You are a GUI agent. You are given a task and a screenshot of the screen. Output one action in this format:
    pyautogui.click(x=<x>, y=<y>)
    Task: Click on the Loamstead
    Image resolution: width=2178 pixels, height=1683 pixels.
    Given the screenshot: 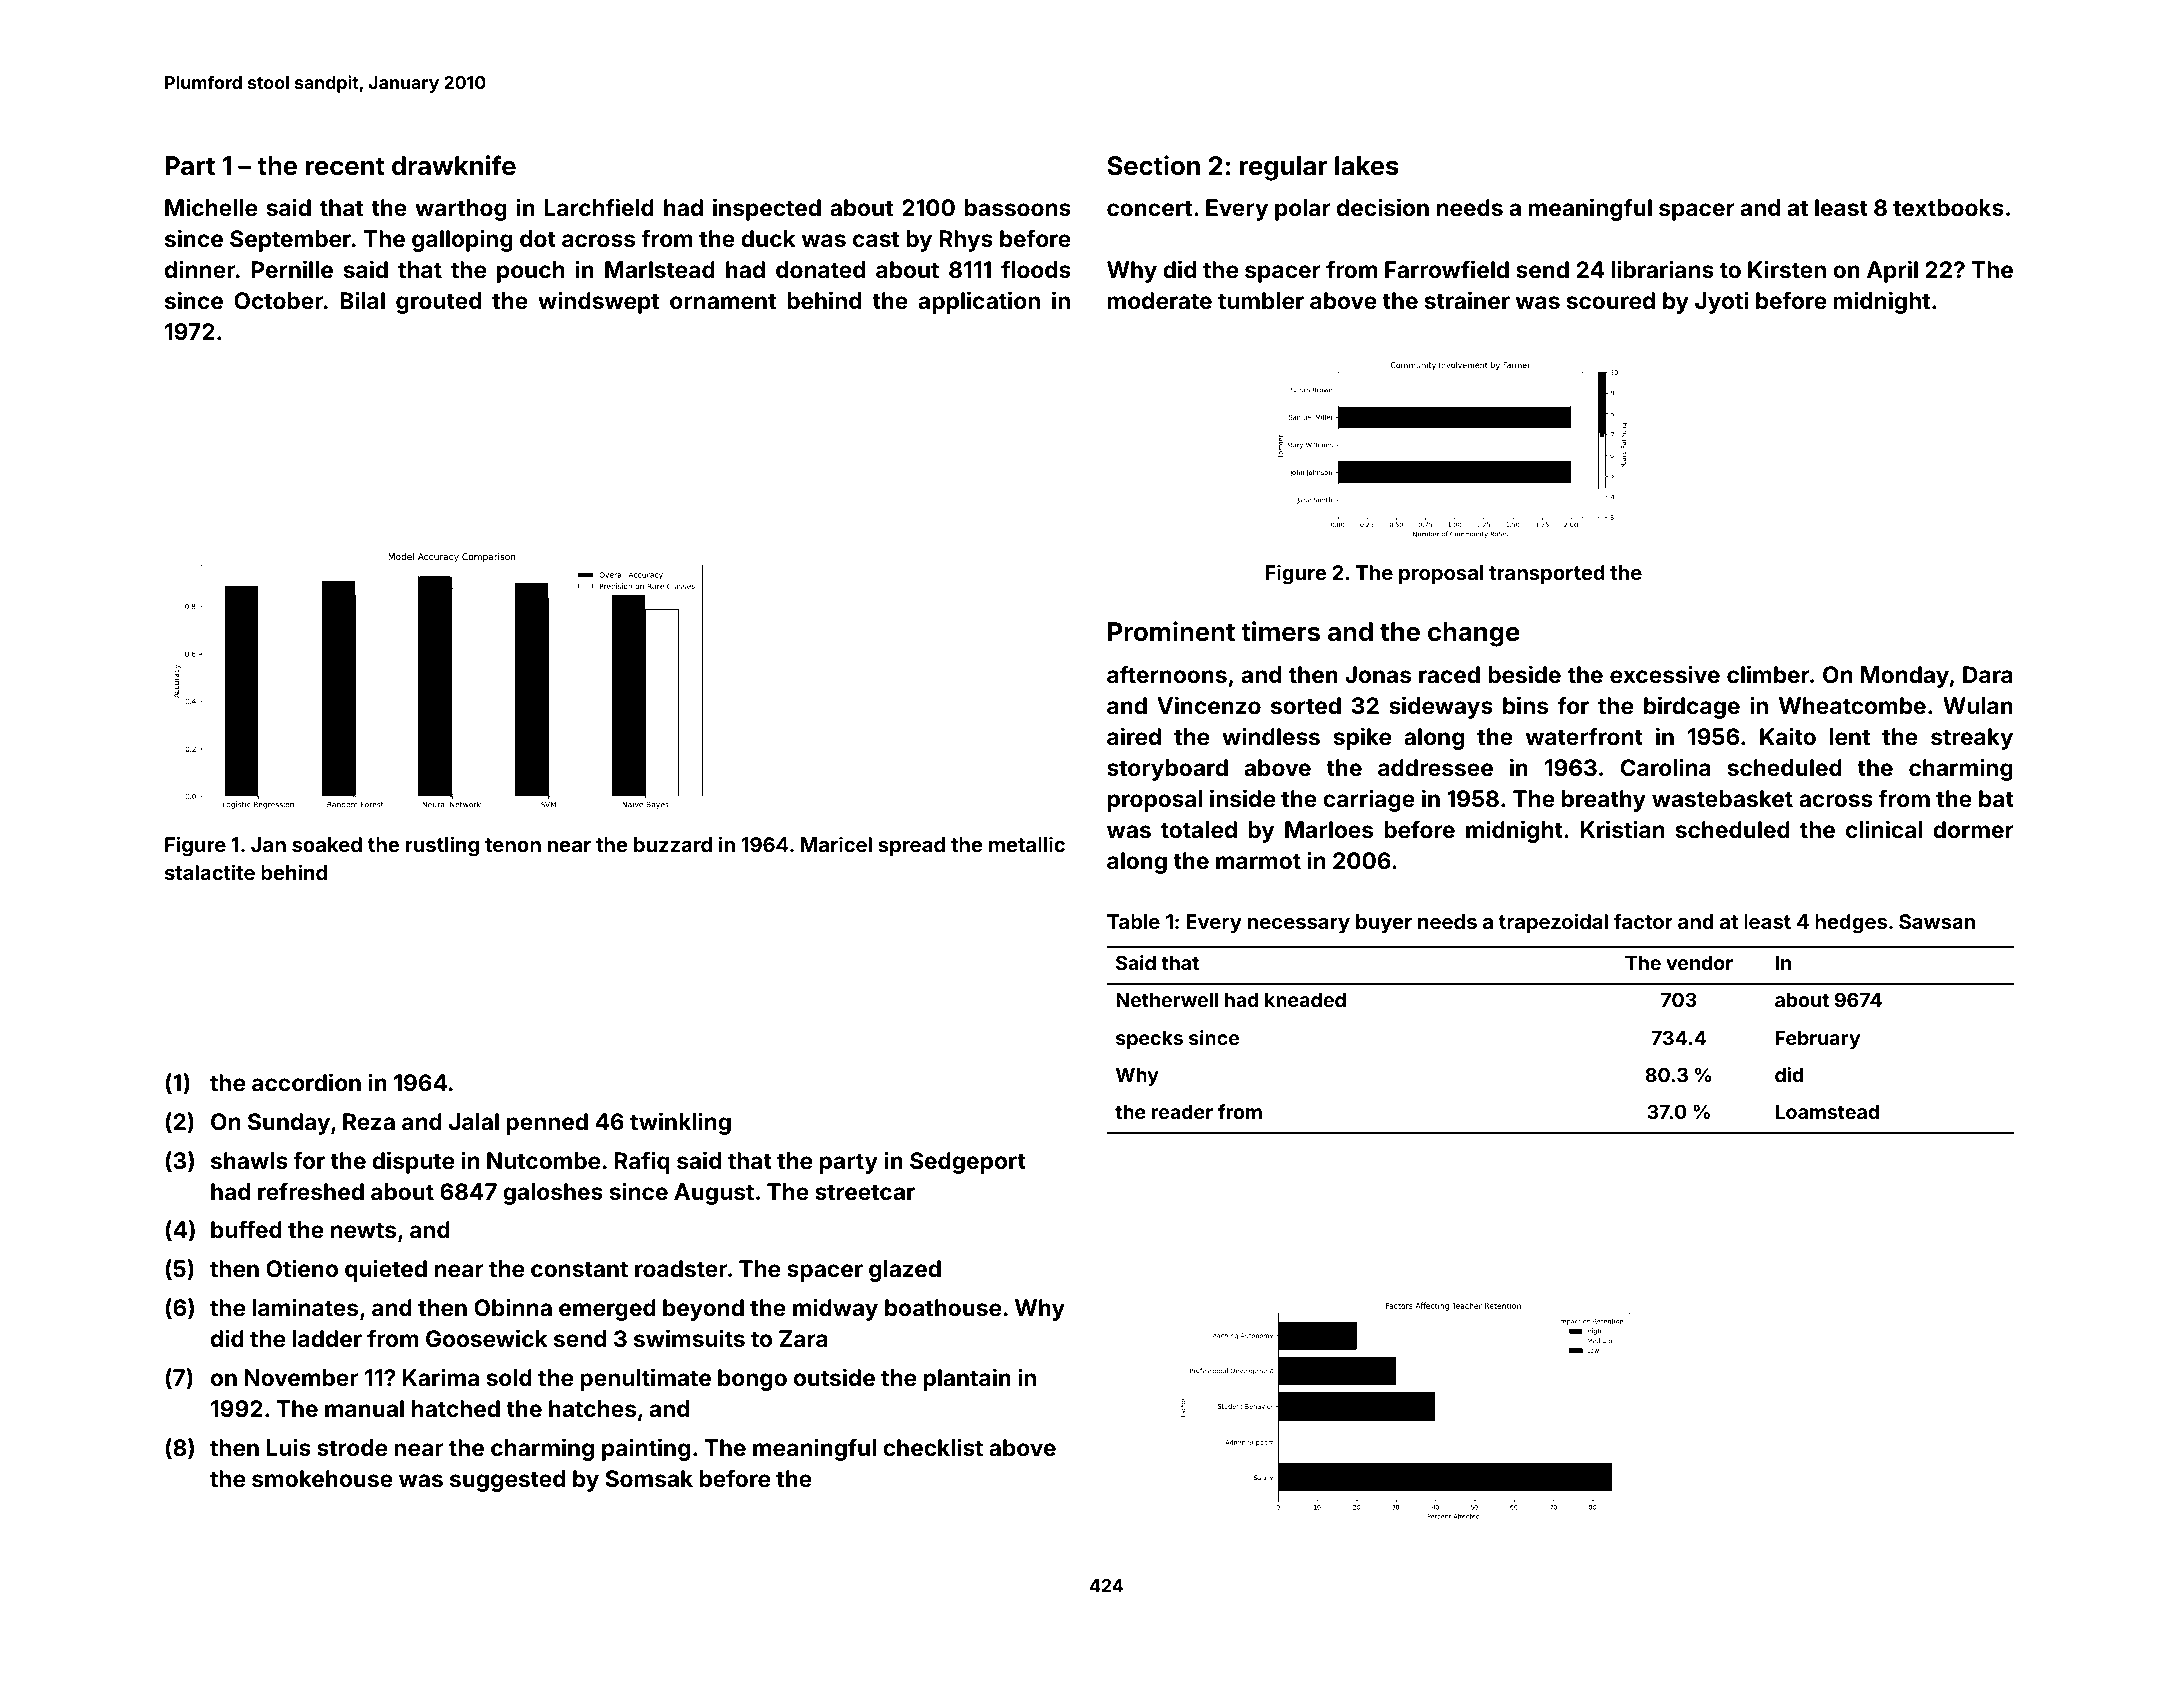 What is the action you would take?
    pyautogui.click(x=1827, y=1112)
